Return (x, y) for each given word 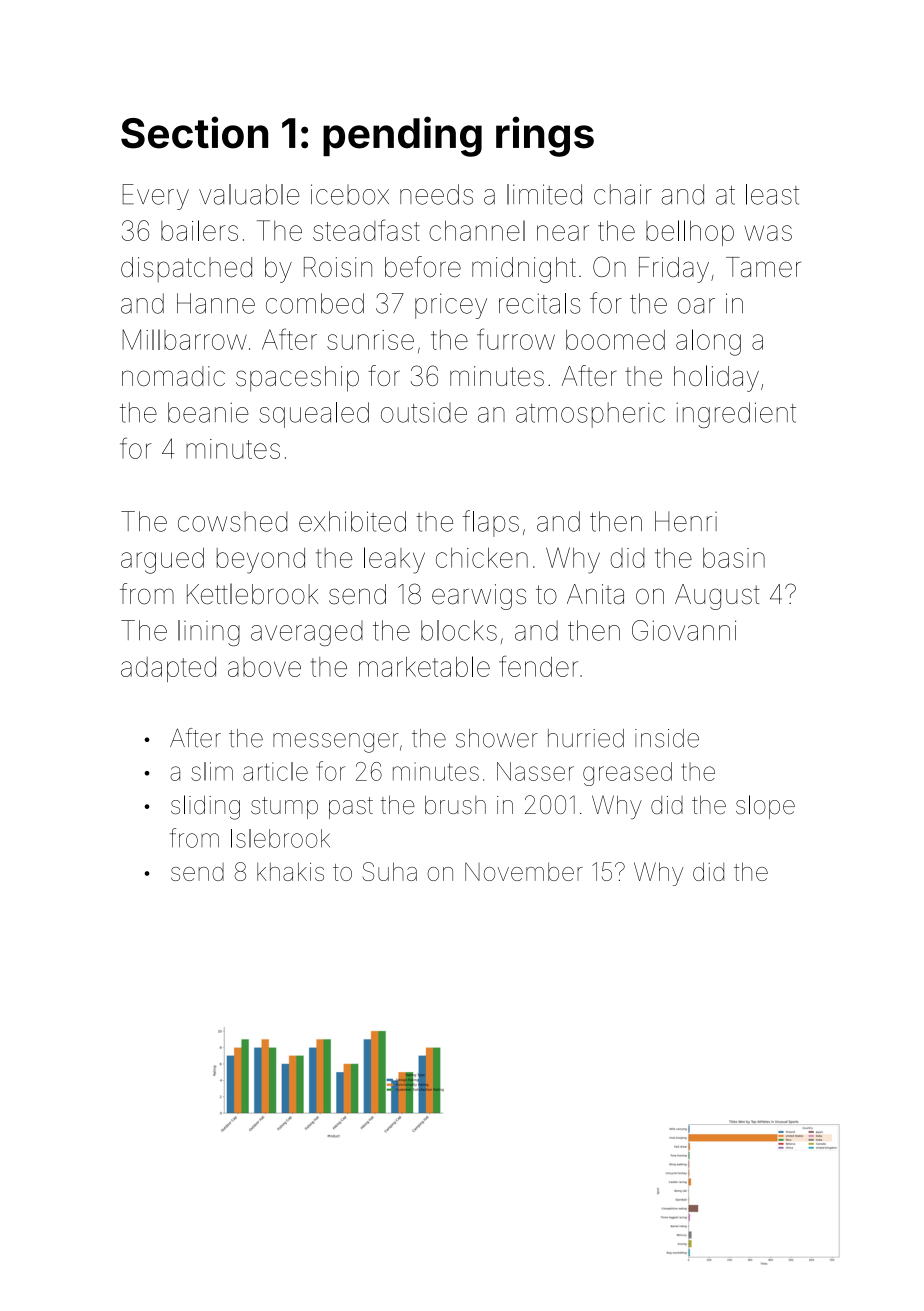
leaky (394, 560)
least (772, 194)
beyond (261, 561)
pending (402, 136)
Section (194, 132)
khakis (290, 871)
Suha (390, 871)
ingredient (736, 415)
